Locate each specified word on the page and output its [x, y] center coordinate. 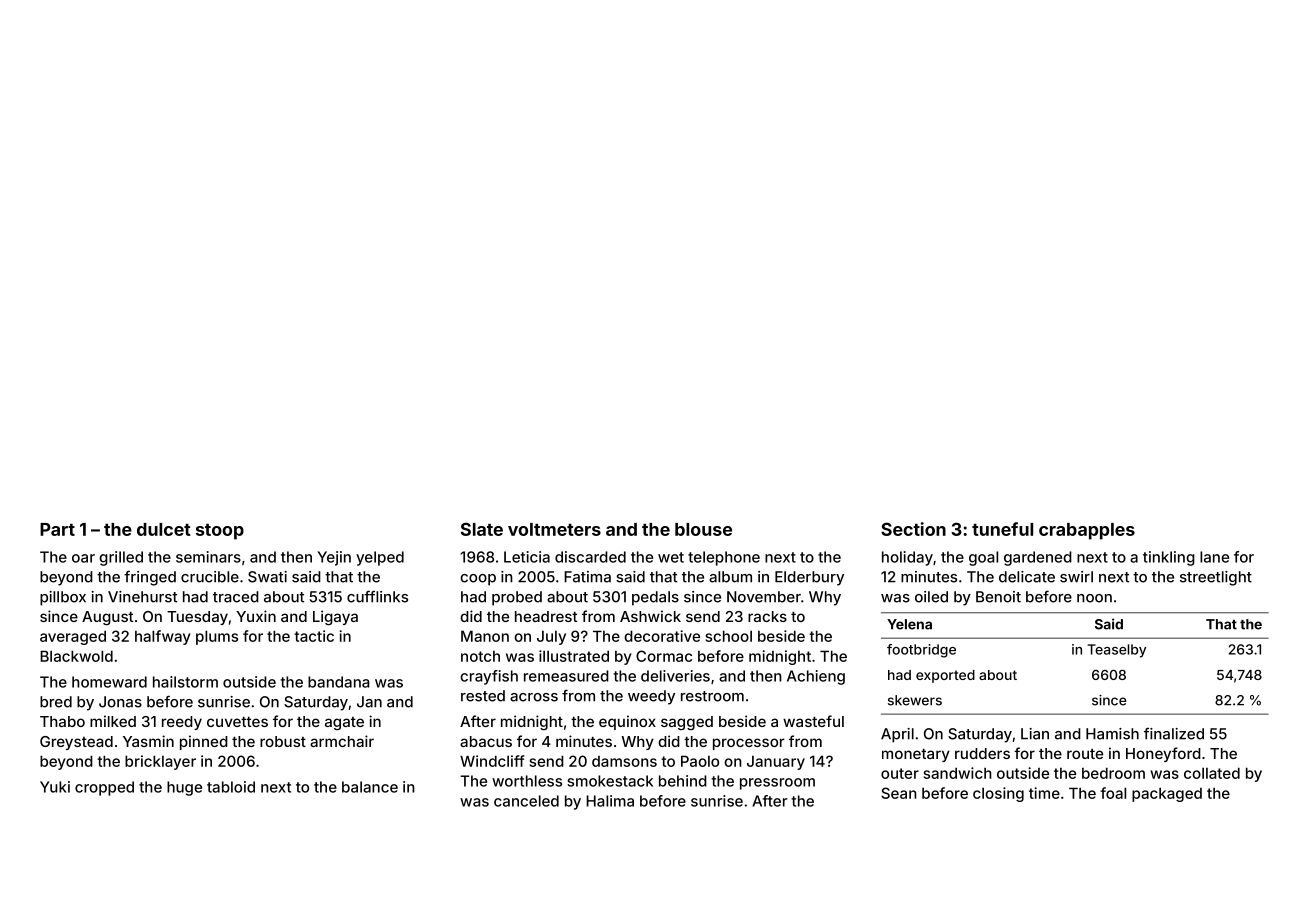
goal [983, 558]
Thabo [62, 721]
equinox [627, 722]
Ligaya [335, 618]
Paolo [700, 761]
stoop [220, 532]
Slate [482, 529]
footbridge [921, 651]
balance [370, 787]
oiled [931, 597]
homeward [109, 682]
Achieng [816, 677]
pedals [655, 598]
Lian [1035, 734]
